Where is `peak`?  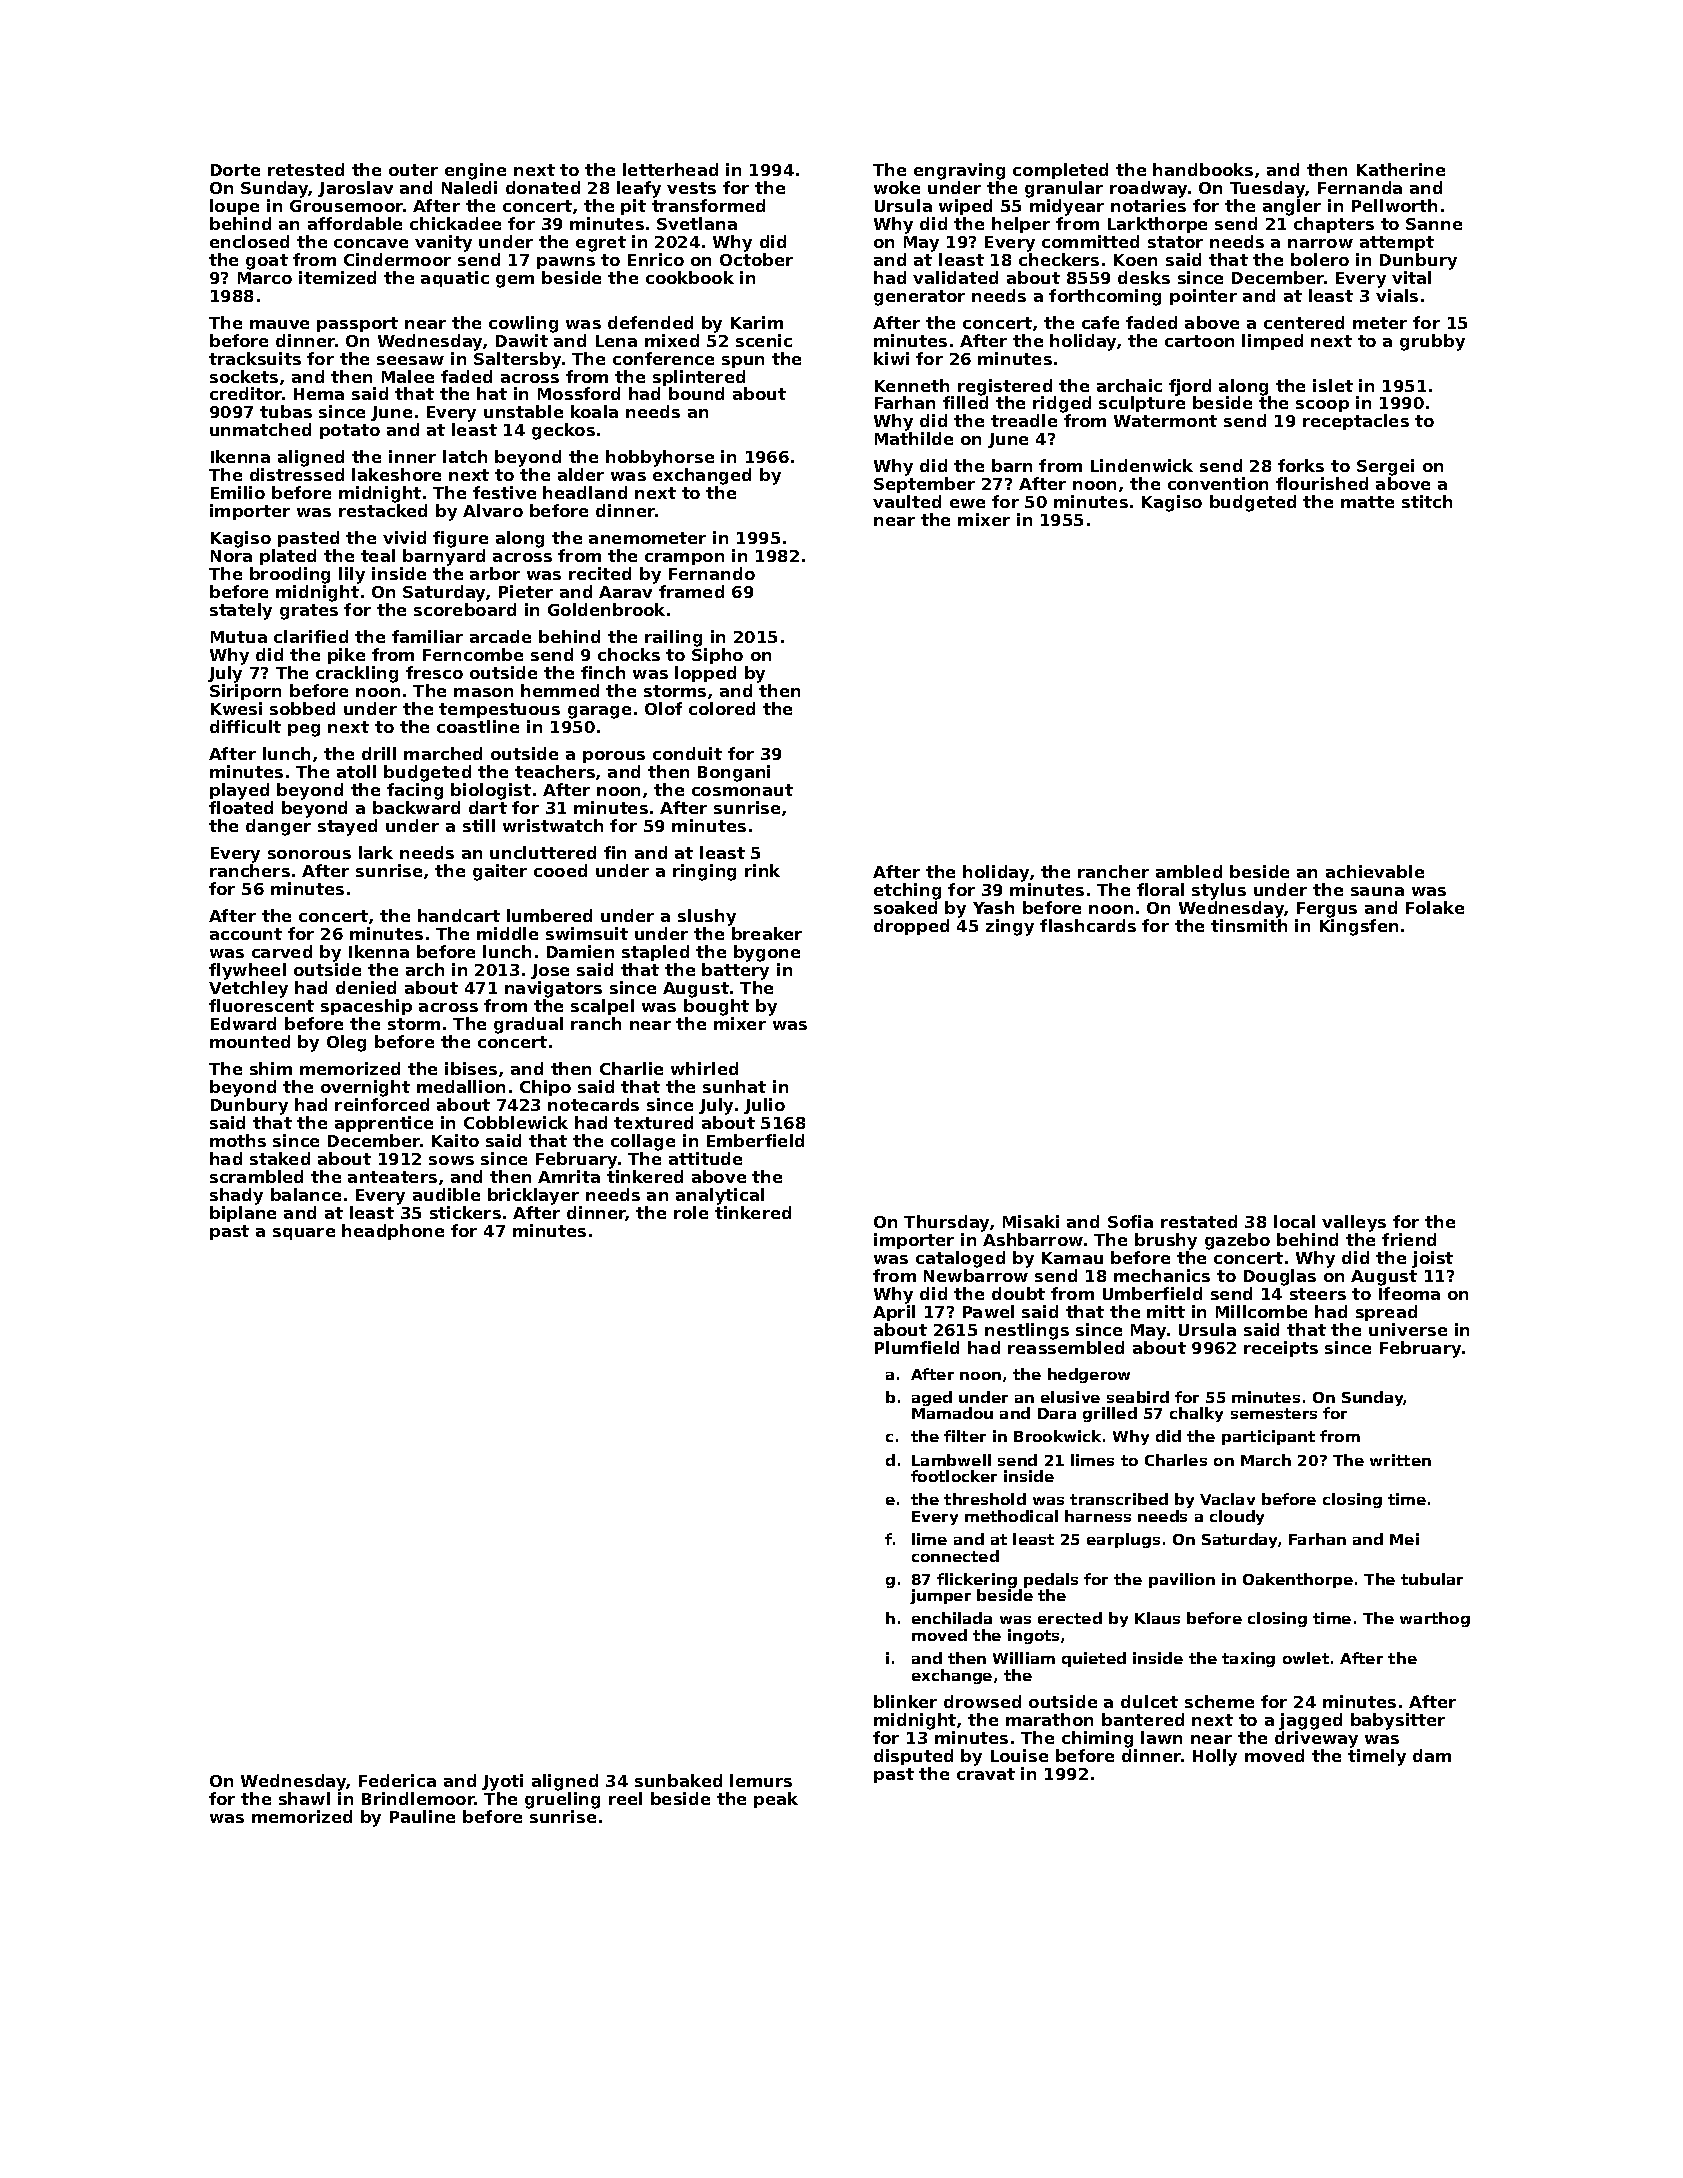 peak is located at coordinates (776, 1800).
